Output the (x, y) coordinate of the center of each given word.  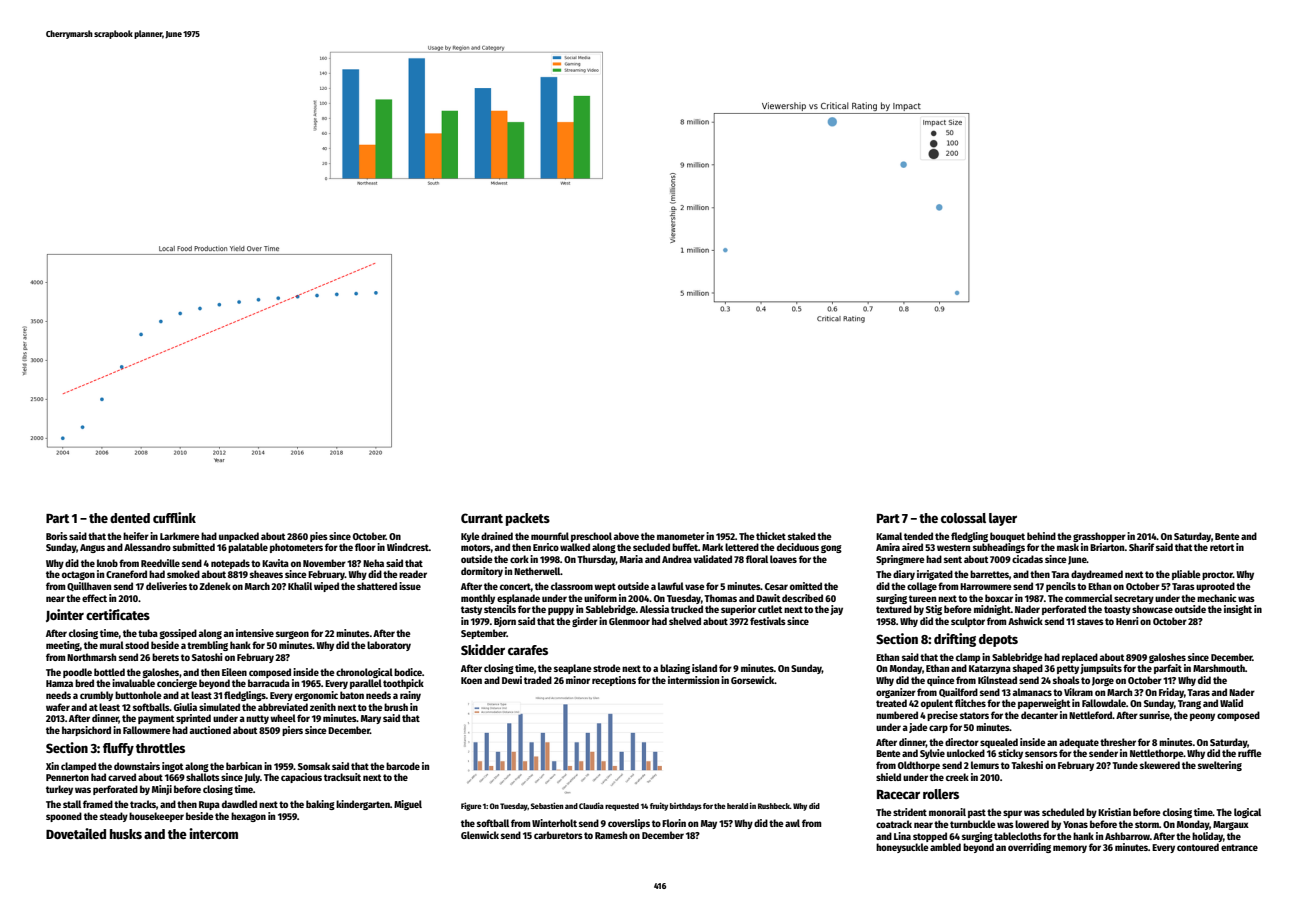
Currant (482, 518)
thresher (1118, 742)
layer (1003, 519)
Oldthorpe (919, 766)
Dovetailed (76, 833)
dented (130, 518)
